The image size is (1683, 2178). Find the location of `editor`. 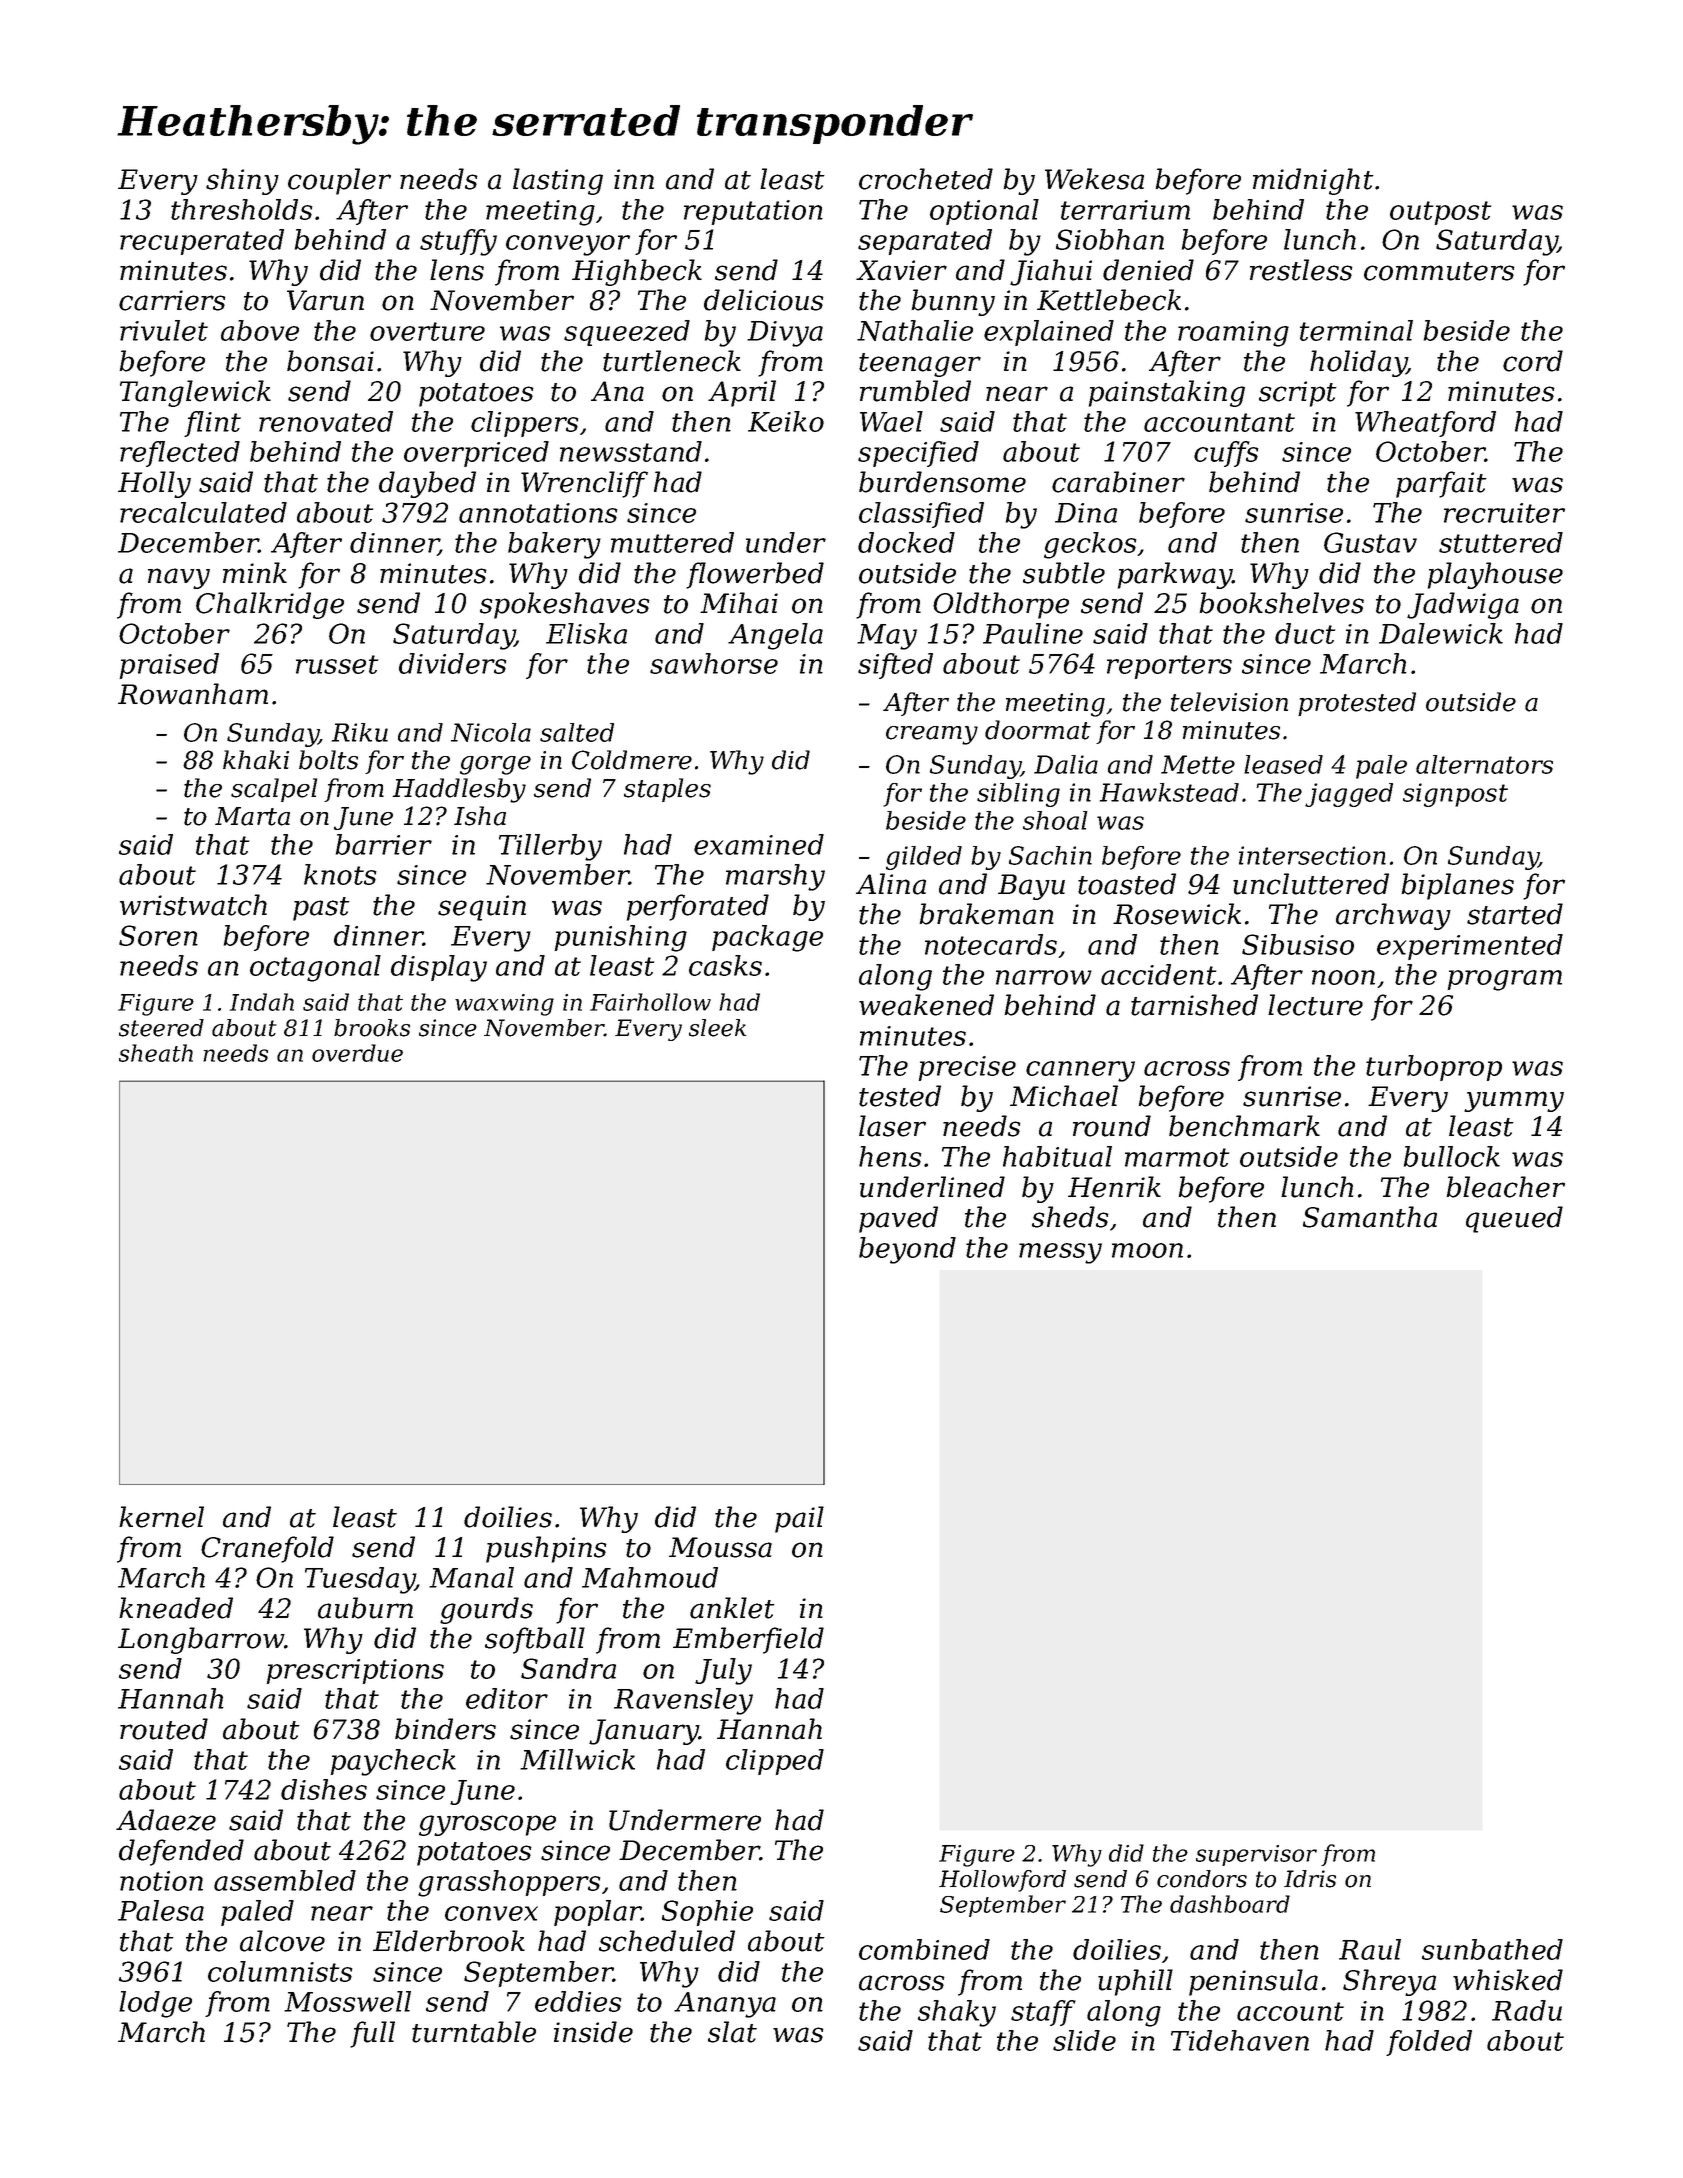

editor is located at coordinates (507, 1698).
